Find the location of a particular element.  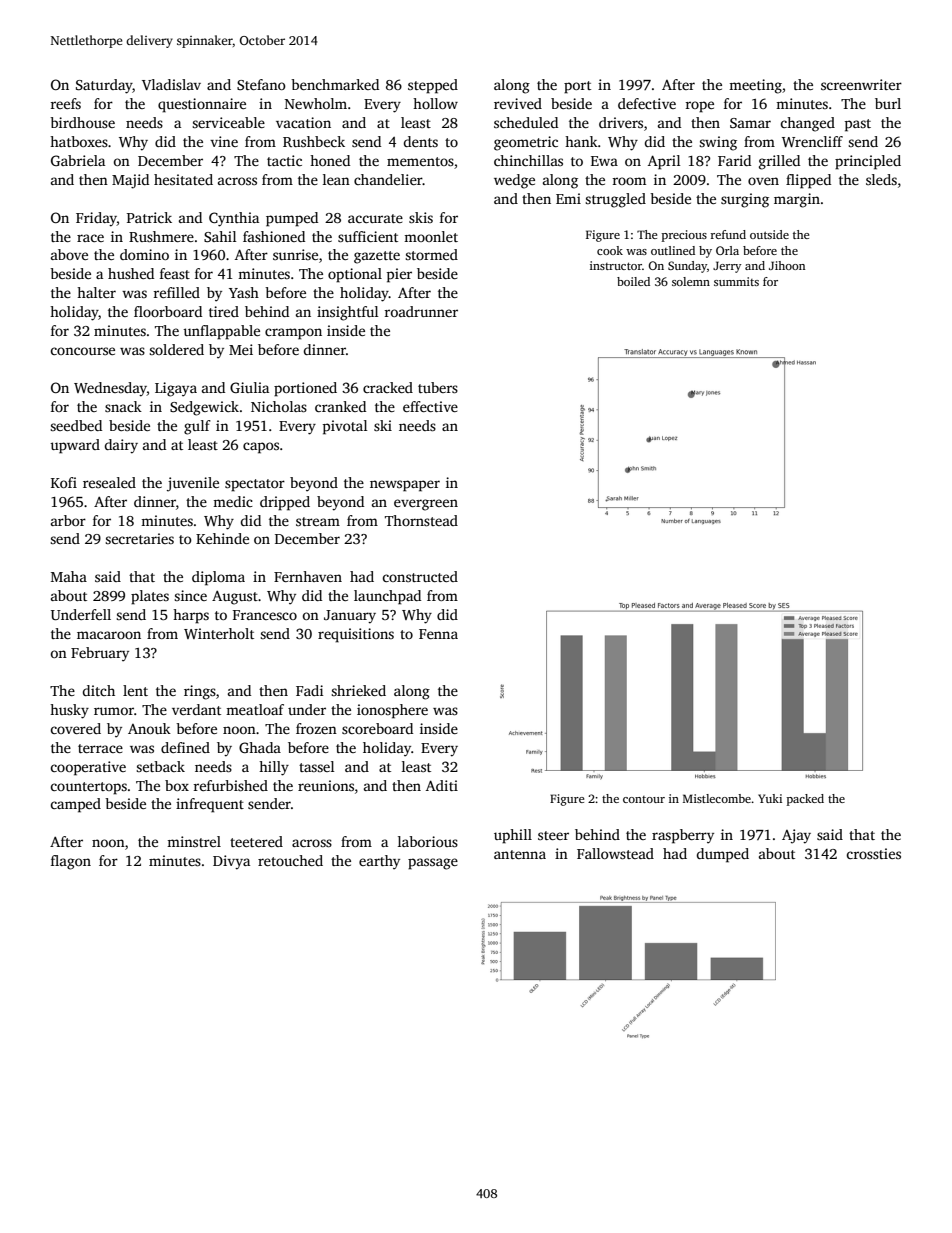

stream is located at coordinates (318, 521).
